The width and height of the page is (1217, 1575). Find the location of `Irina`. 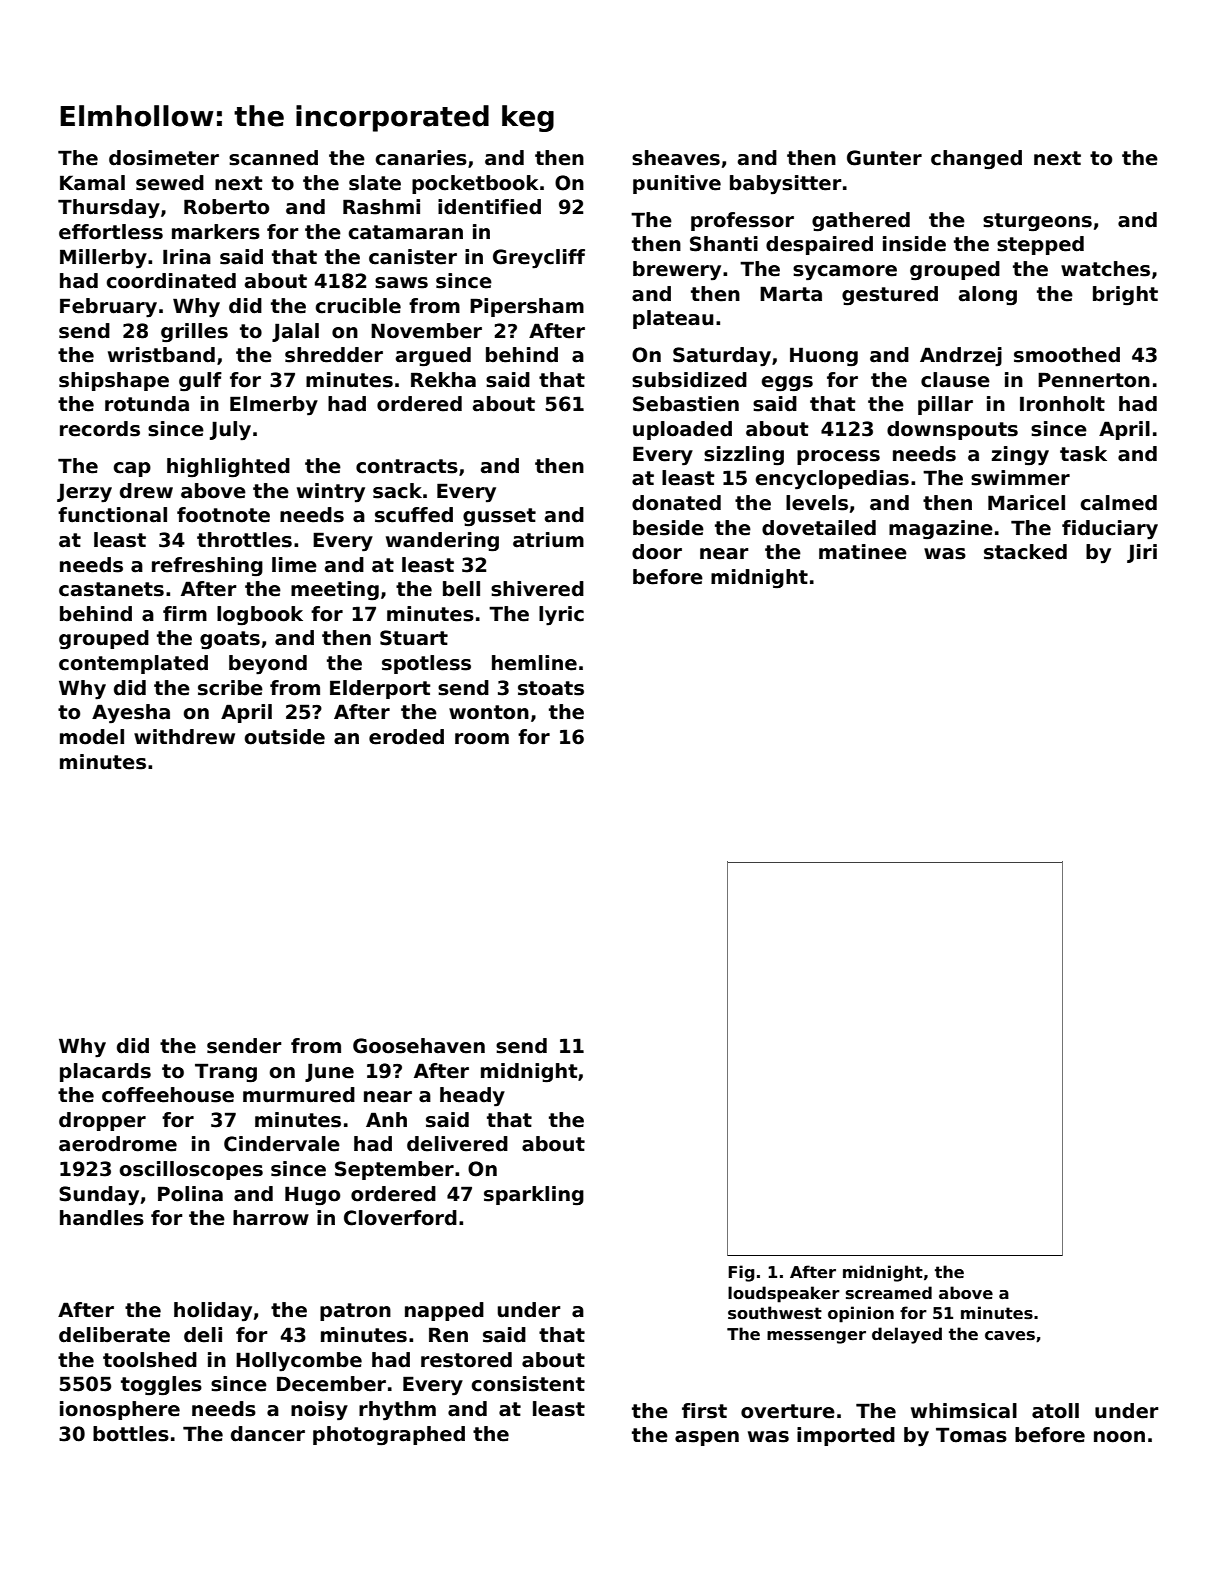

Irina is located at coordinates (187, 257).
